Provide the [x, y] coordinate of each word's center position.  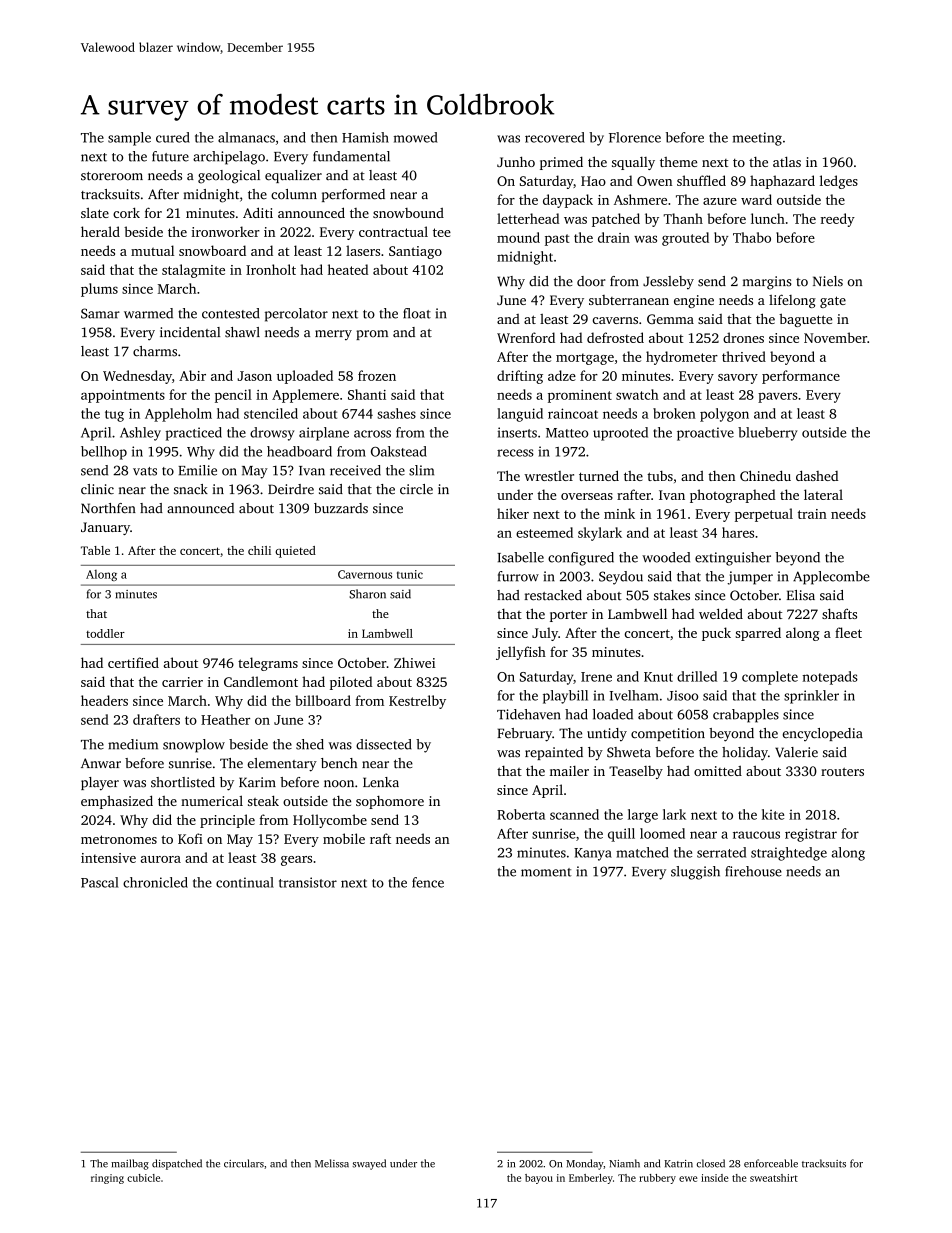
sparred [758, 634]
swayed [369, 1164]
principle [227, 821]
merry [333, 335]
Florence [635, 137]
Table [95, 550]
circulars [244, 1163]
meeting [757, 139]
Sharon [367, 594]
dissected [384, 744]
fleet [848, 632]
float [417, 313]
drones [743, 337]
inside [715, 1178]
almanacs [246, 137]
